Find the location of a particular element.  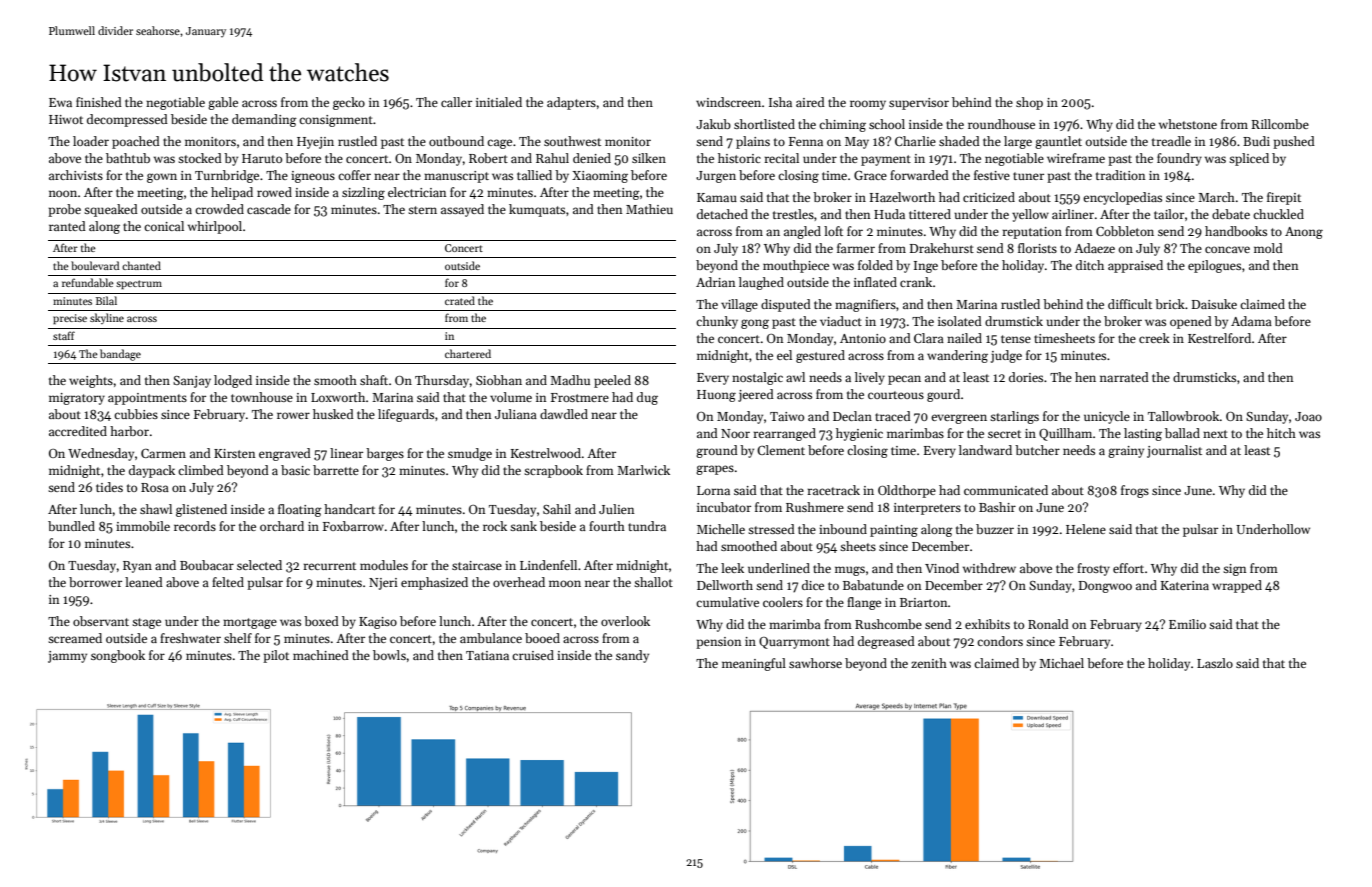

shop is located at coordinates (1029, 103).
